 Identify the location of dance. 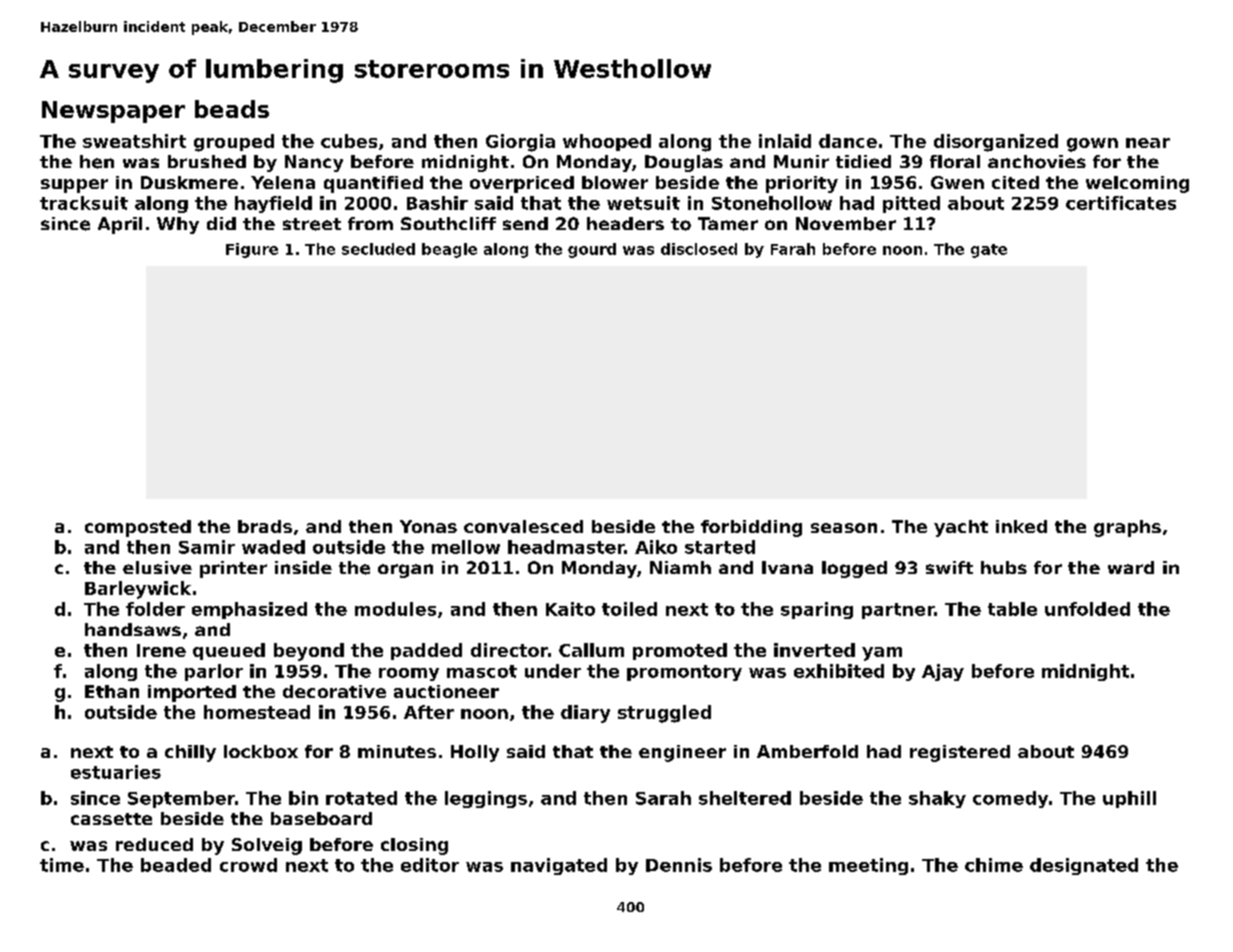
(848, 141).
